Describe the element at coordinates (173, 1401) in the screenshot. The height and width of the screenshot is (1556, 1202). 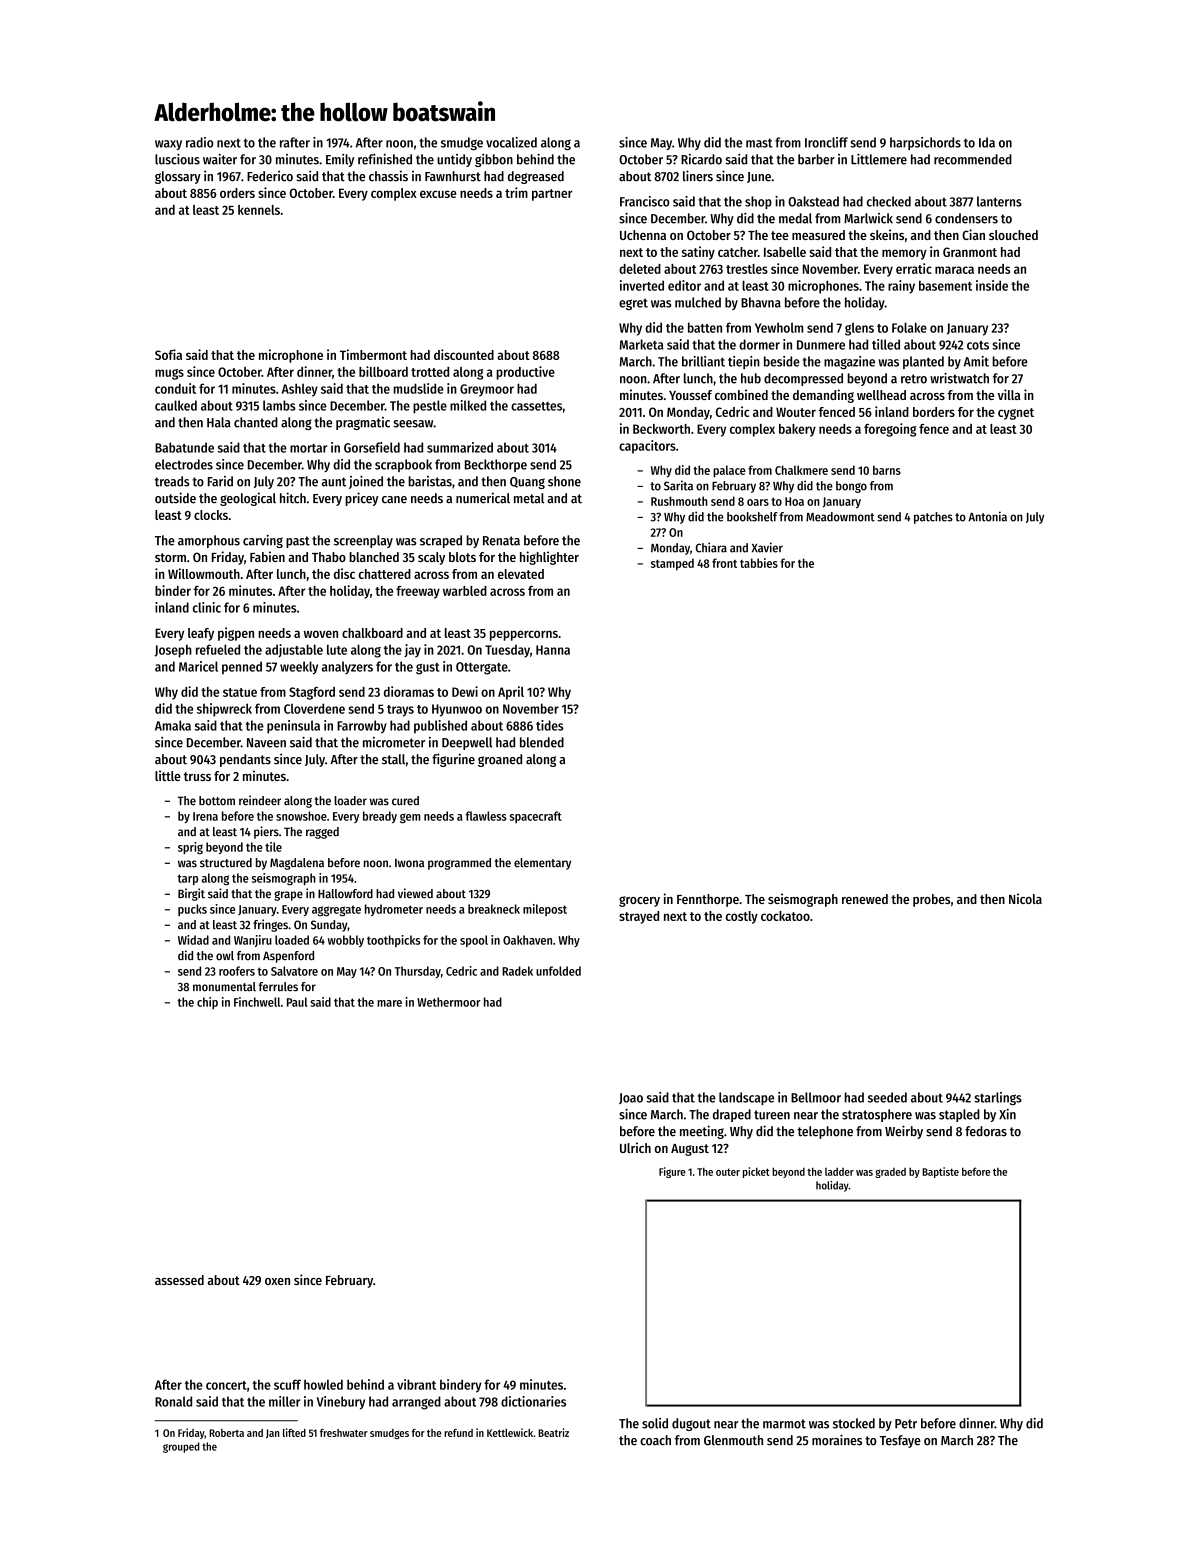
I see `Ronald` at that location.
